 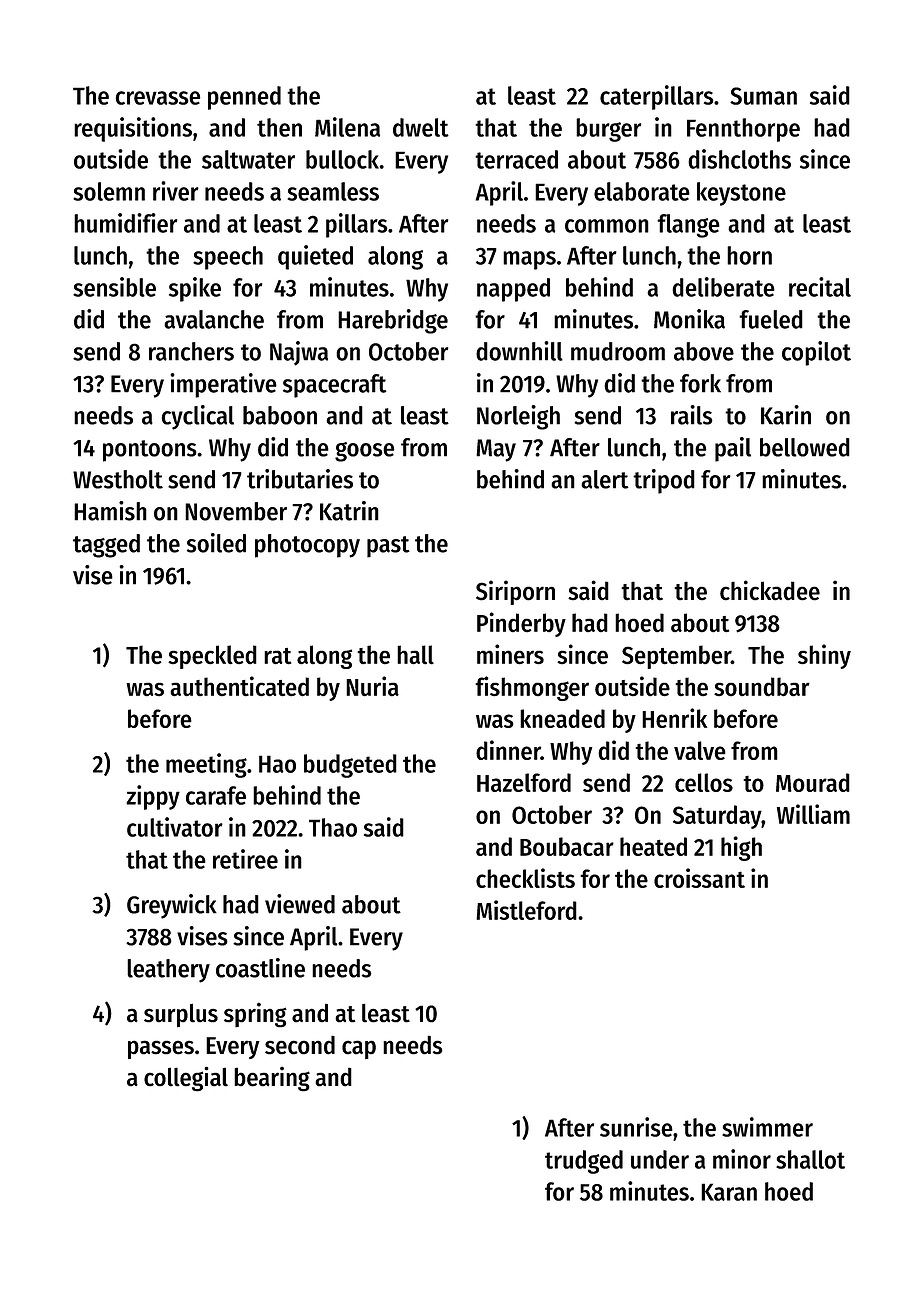 I want to click on penned, so click(x=244, y=98).
